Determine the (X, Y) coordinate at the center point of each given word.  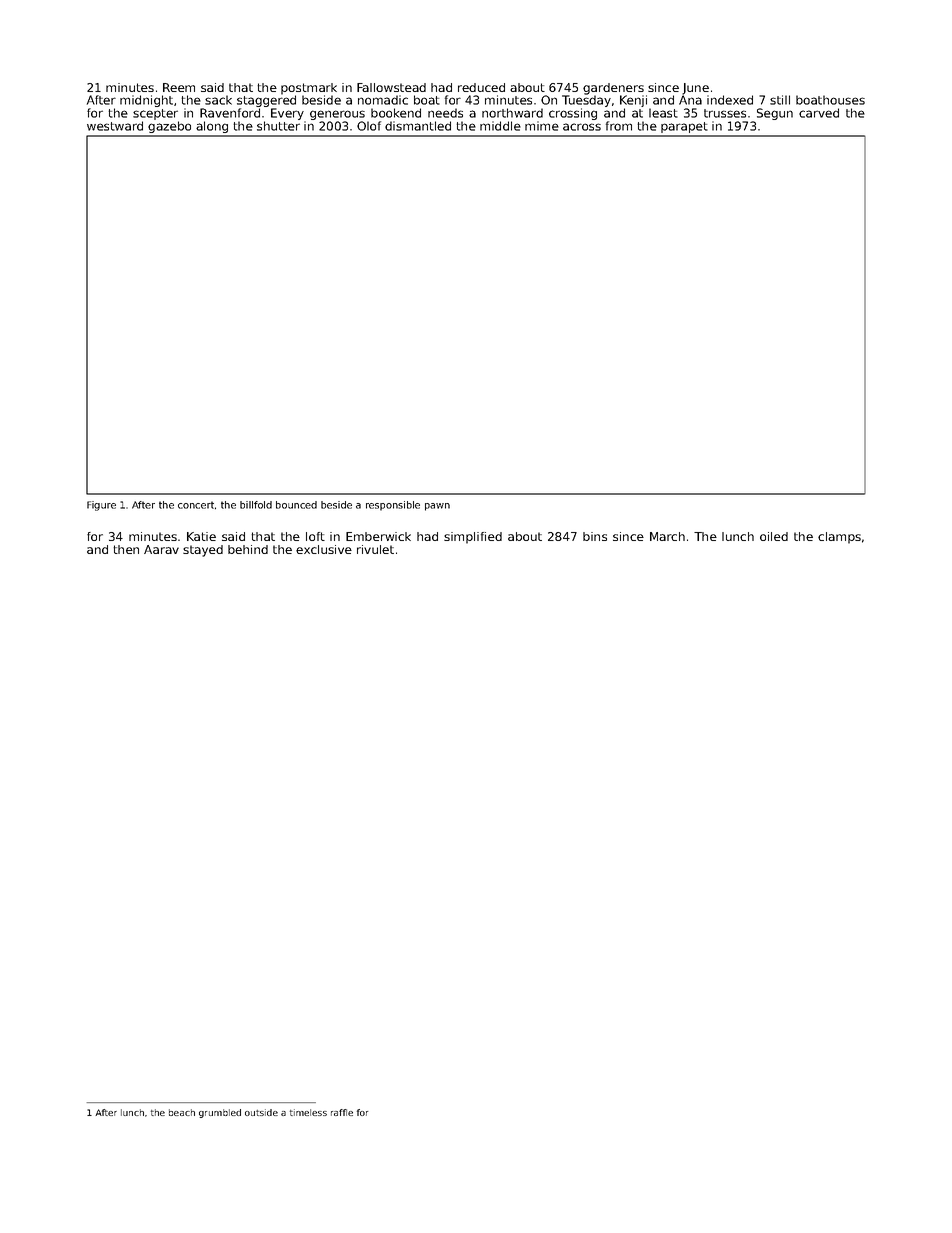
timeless (308, 1112)
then (126, 549)
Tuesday (586, 101)
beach (182, 1112)
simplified (473, 538)
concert (196, 505)
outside (261, 1112)
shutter (278, 126)
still (780, 100)
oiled (774, 536)
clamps (839, 538)
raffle (342, 1112)
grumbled (220, 1113)
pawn (437, 507)
